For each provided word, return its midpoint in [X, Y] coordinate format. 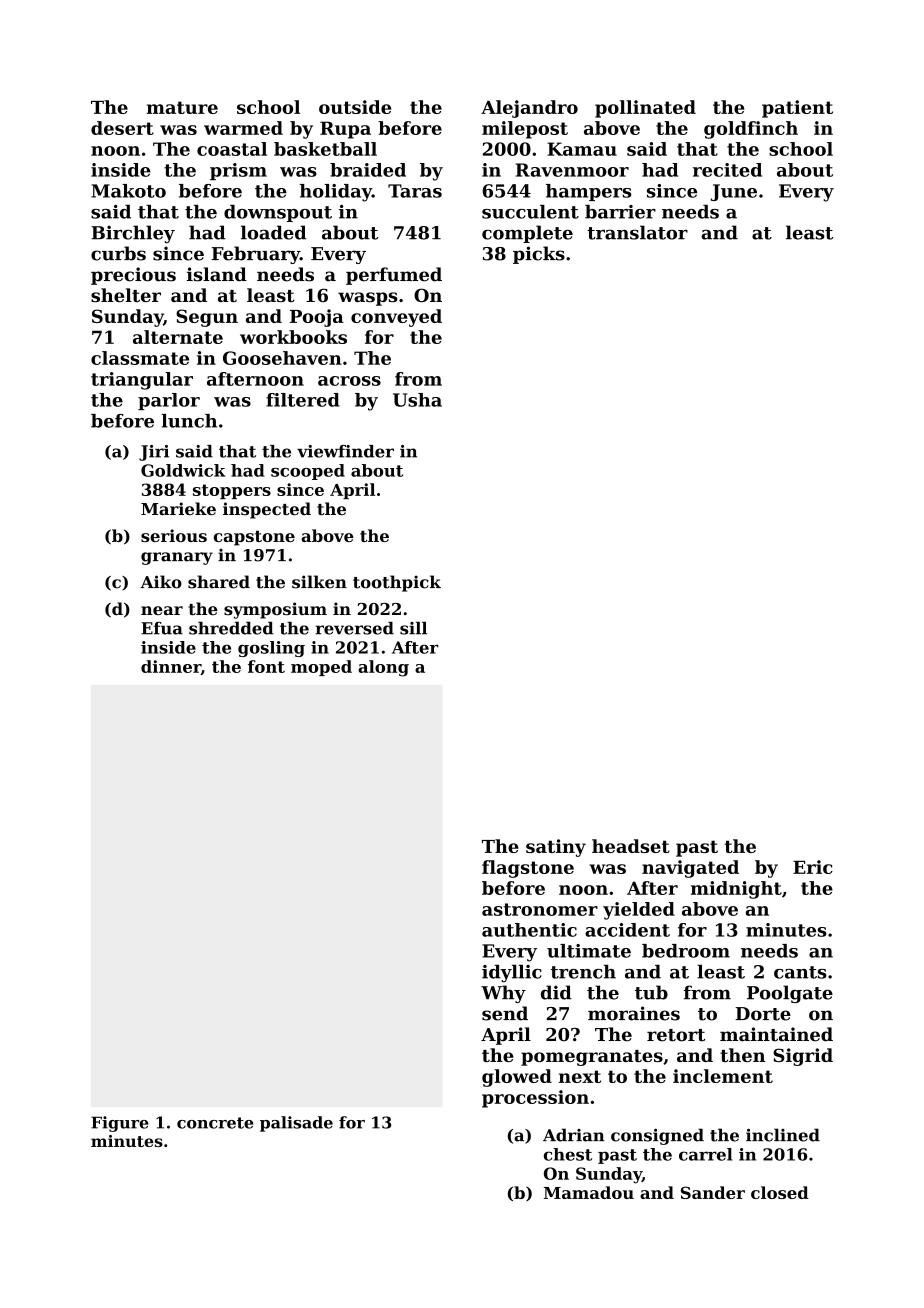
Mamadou [589, 1192]
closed [780, 1192]
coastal [232, 149]
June [734, 192]
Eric [813, 867]
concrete [215, 1123]
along [383, 668]
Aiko [161, 582]
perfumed [394, 276]
